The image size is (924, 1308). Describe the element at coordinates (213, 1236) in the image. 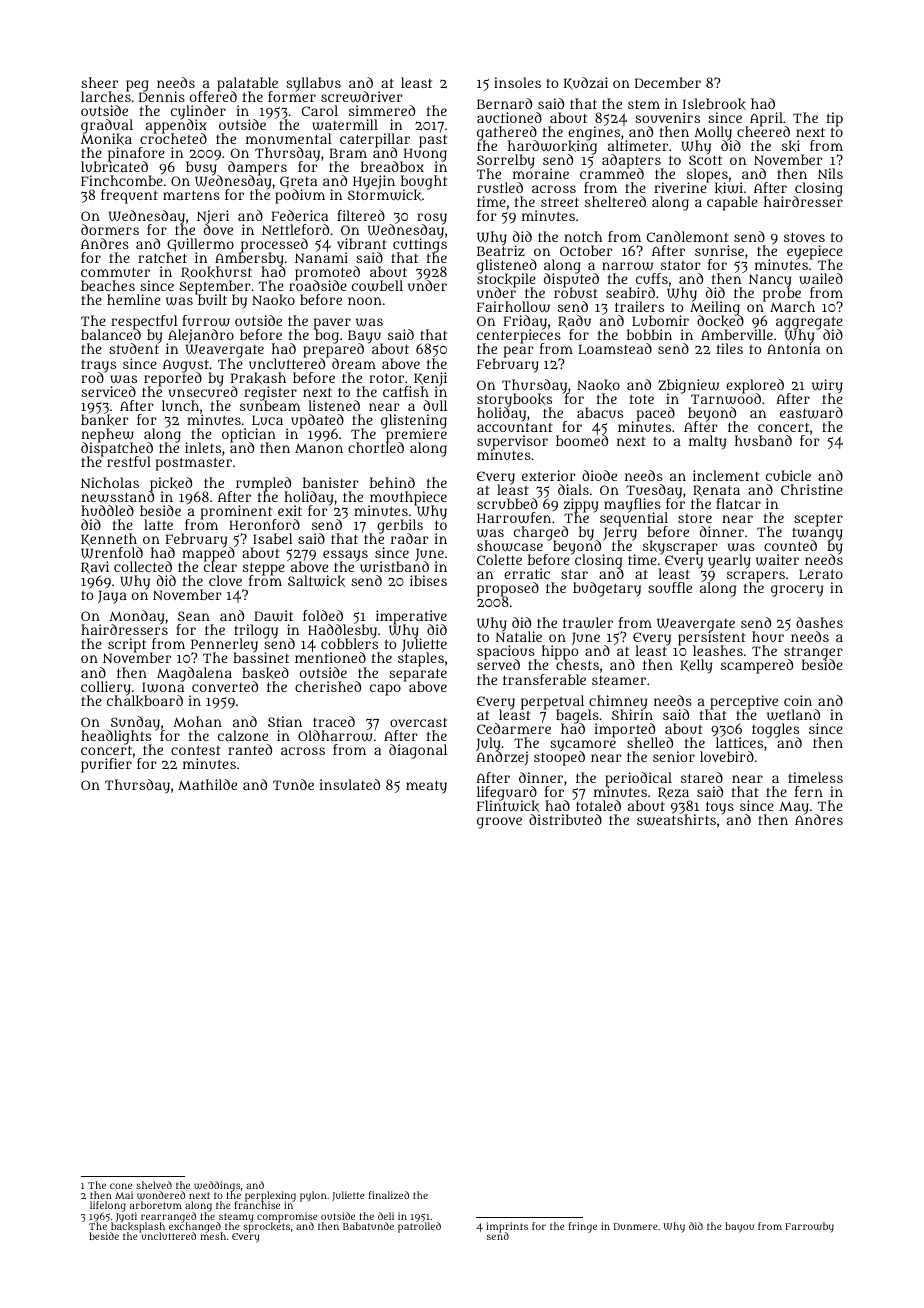

I see `mesh` at that location.
